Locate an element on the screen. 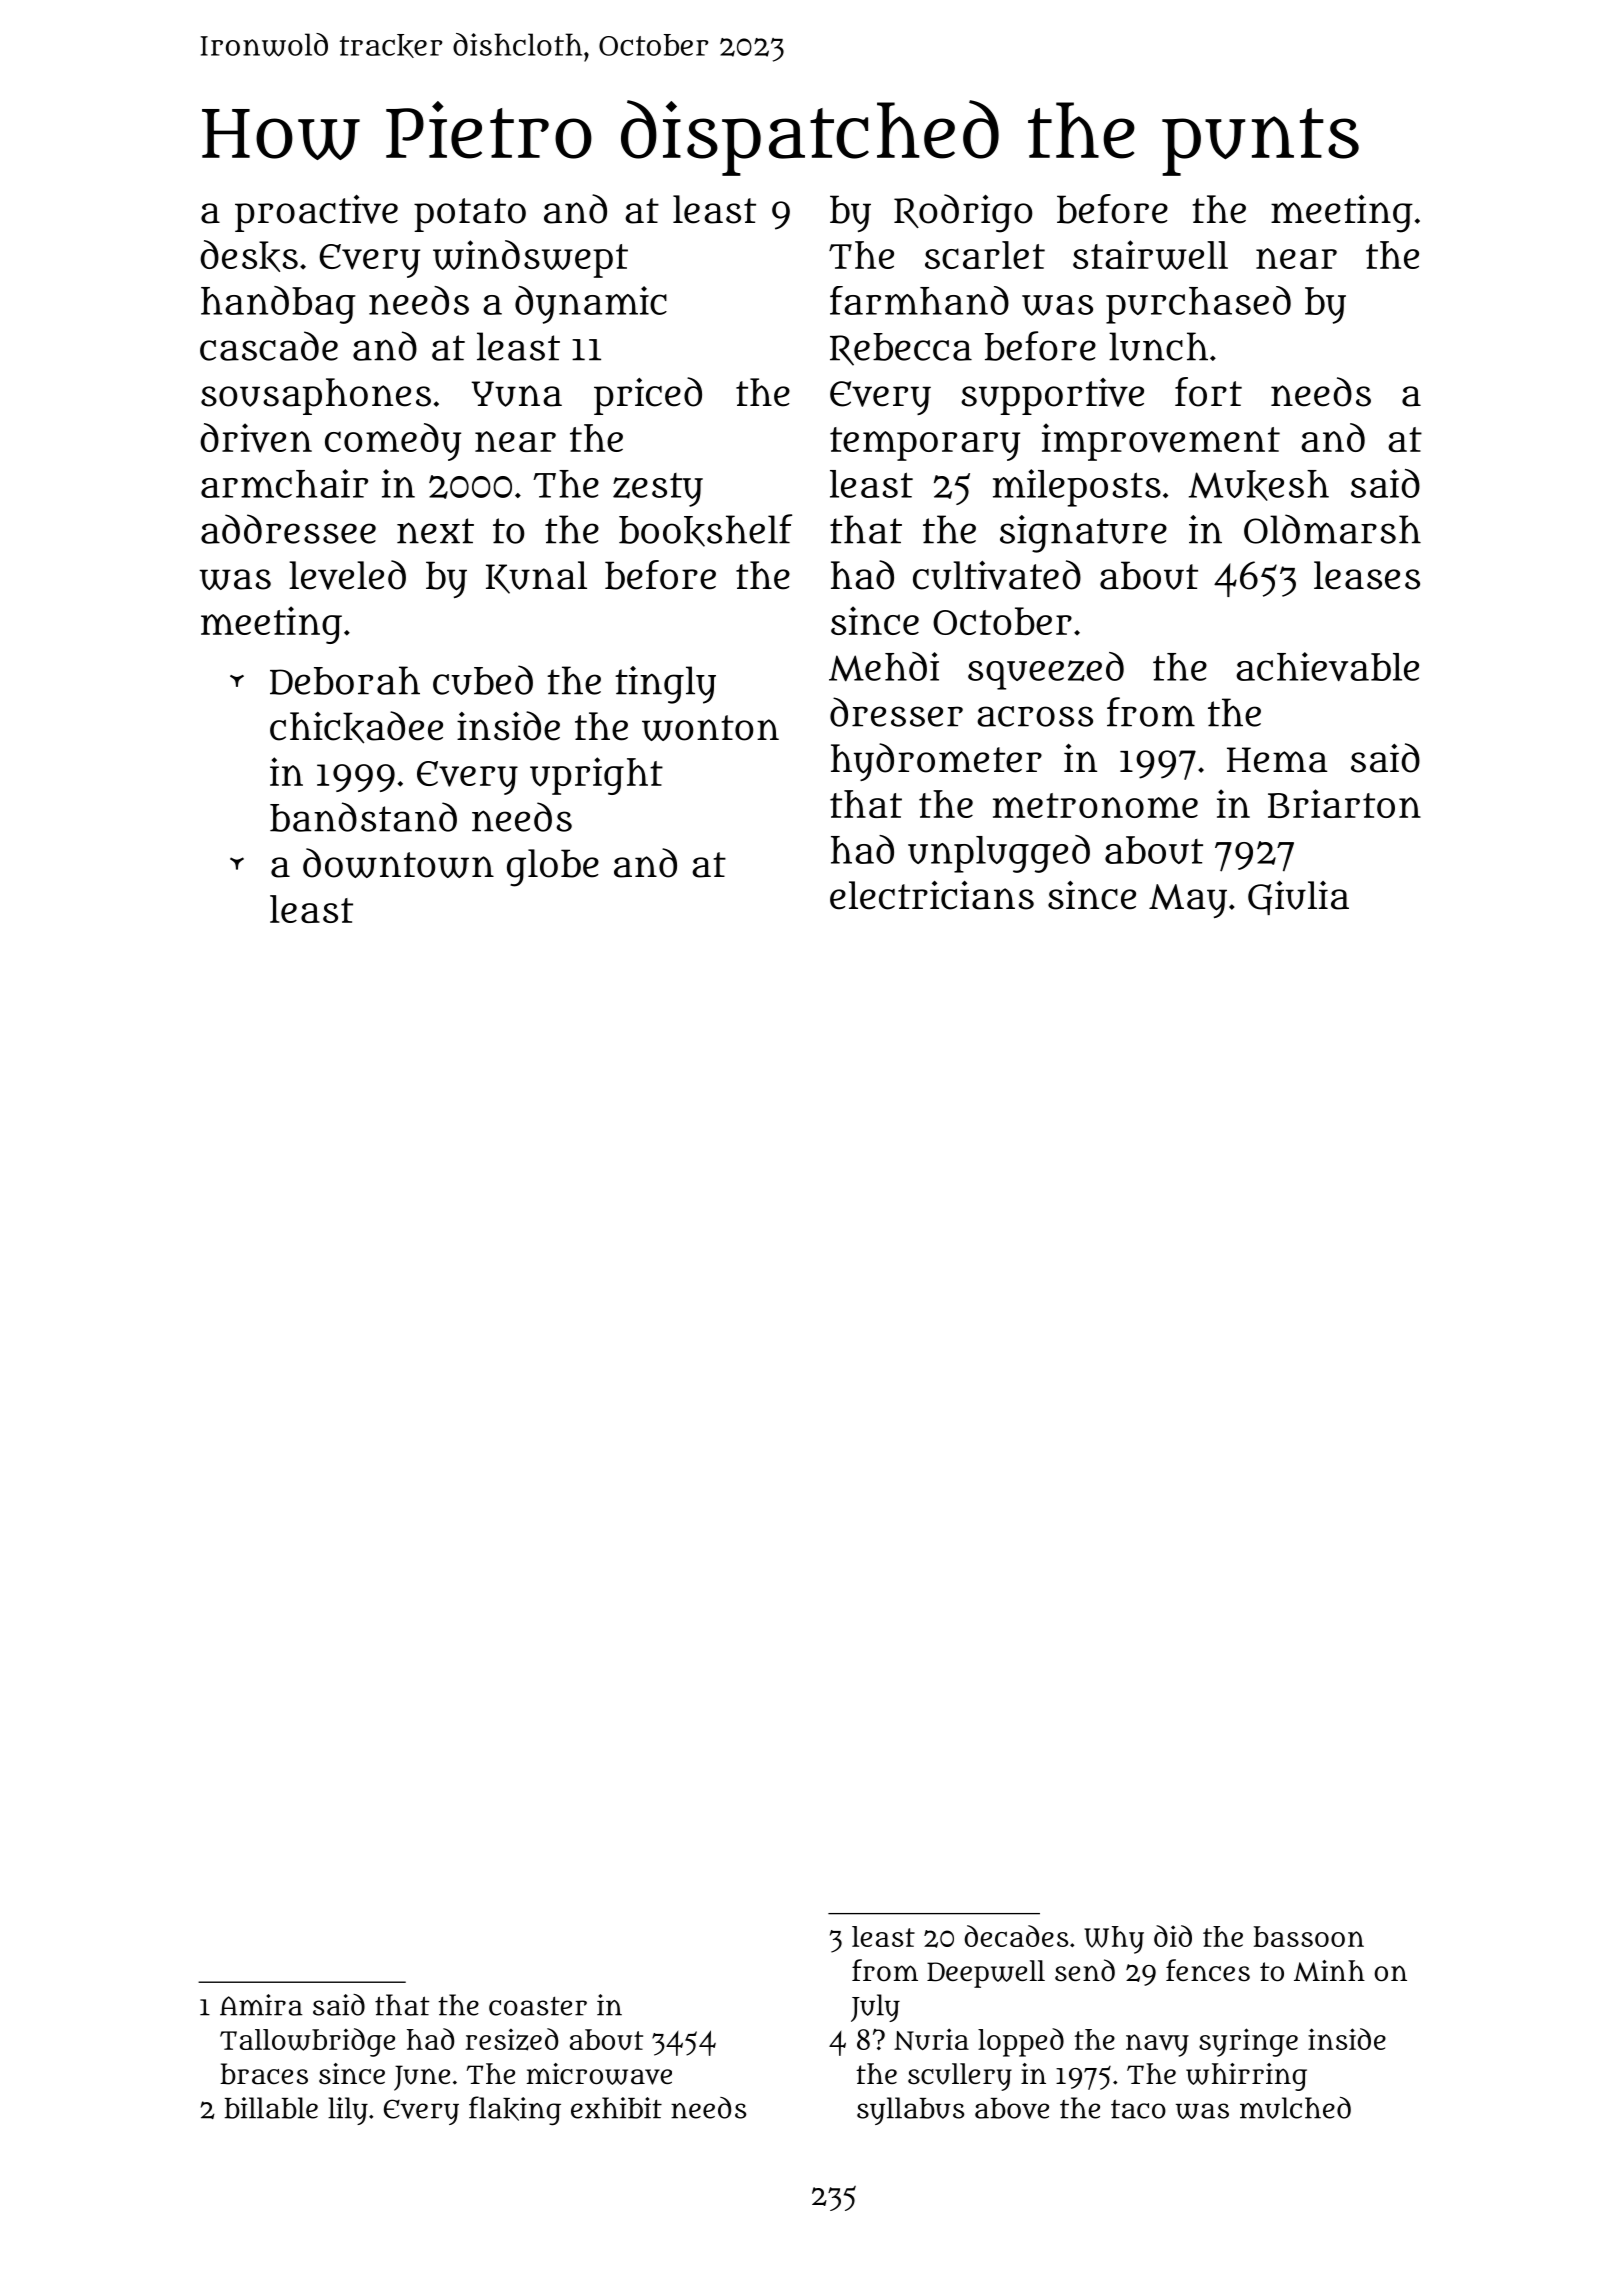 This screenshot has width=1620, height=2292. Rodrigo is located at coordinates (963, 213).
